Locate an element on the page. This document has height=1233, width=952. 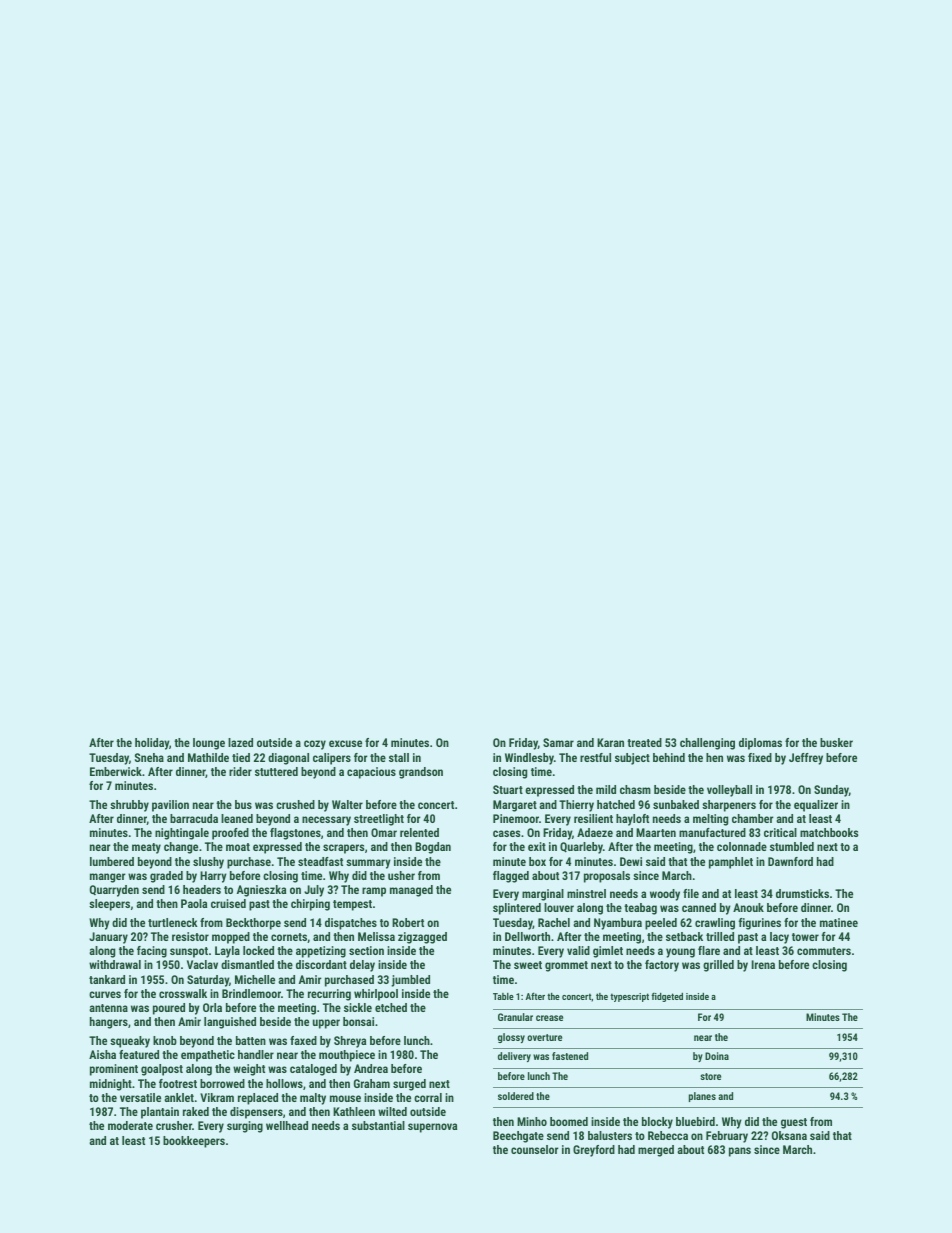
etched is located at coordinates (391, 1007).
